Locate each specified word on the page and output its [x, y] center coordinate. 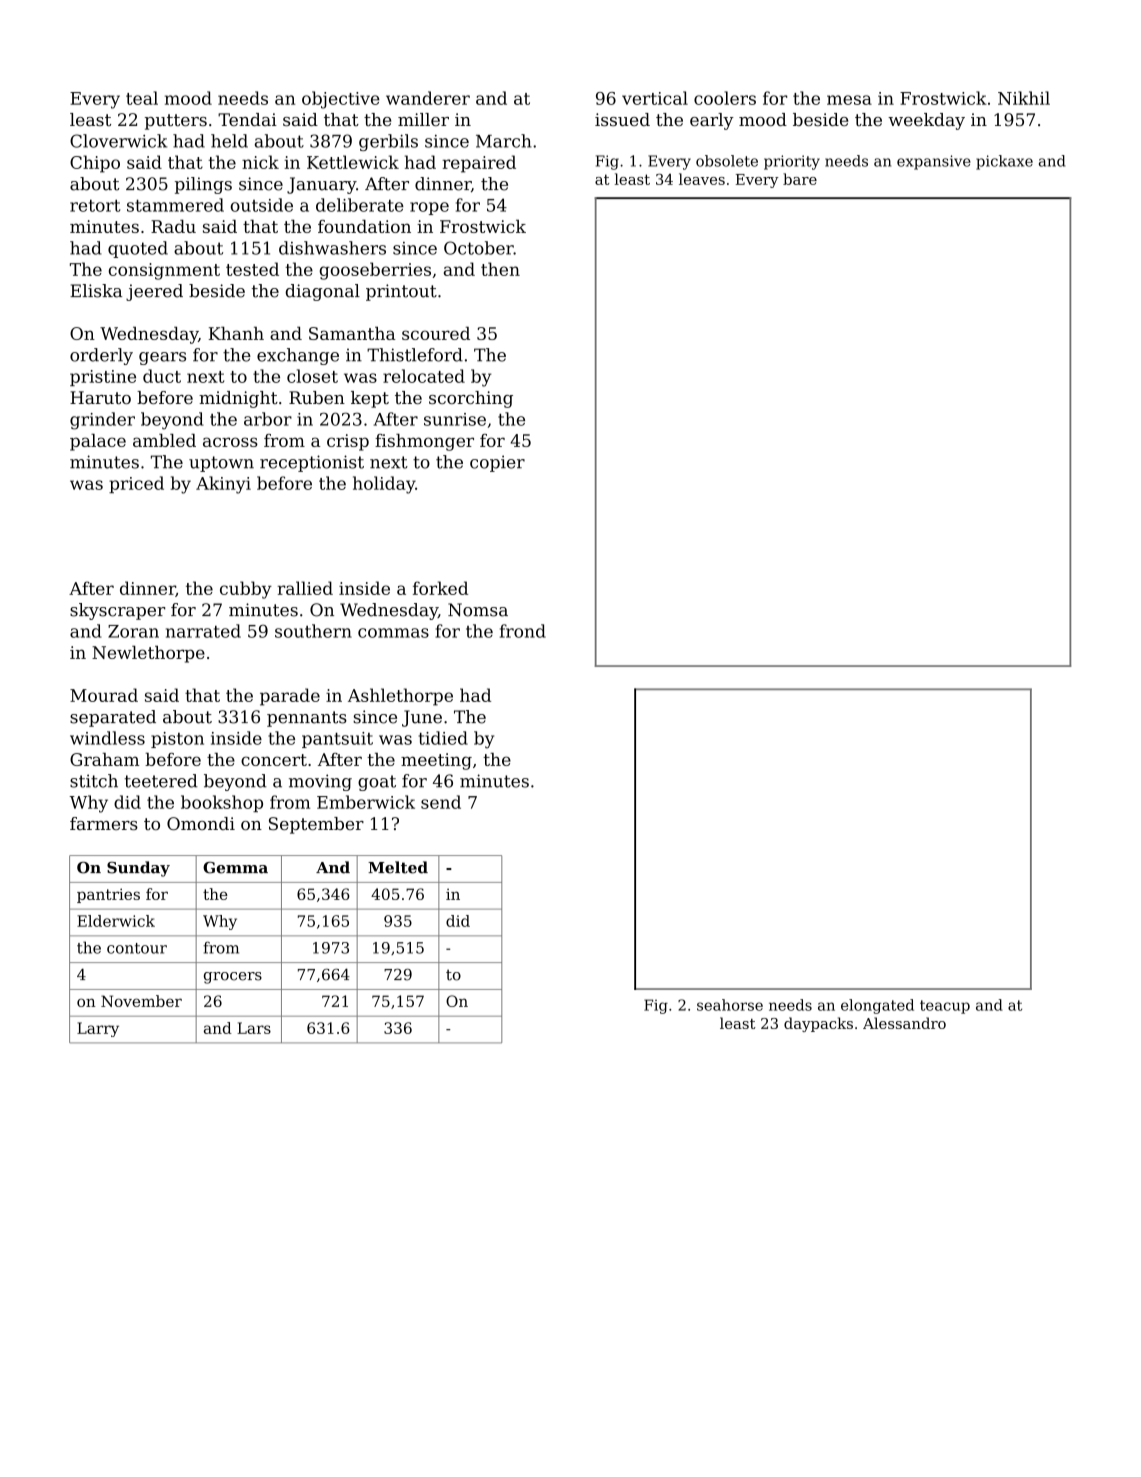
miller [423, 119]
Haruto [100, 397]
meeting [436, 761]
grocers [233, 978]
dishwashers [332, 248]
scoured [436, 333]
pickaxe [1004, 162]
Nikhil [1024, 98]
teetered [161, 781]
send [441, 802]
